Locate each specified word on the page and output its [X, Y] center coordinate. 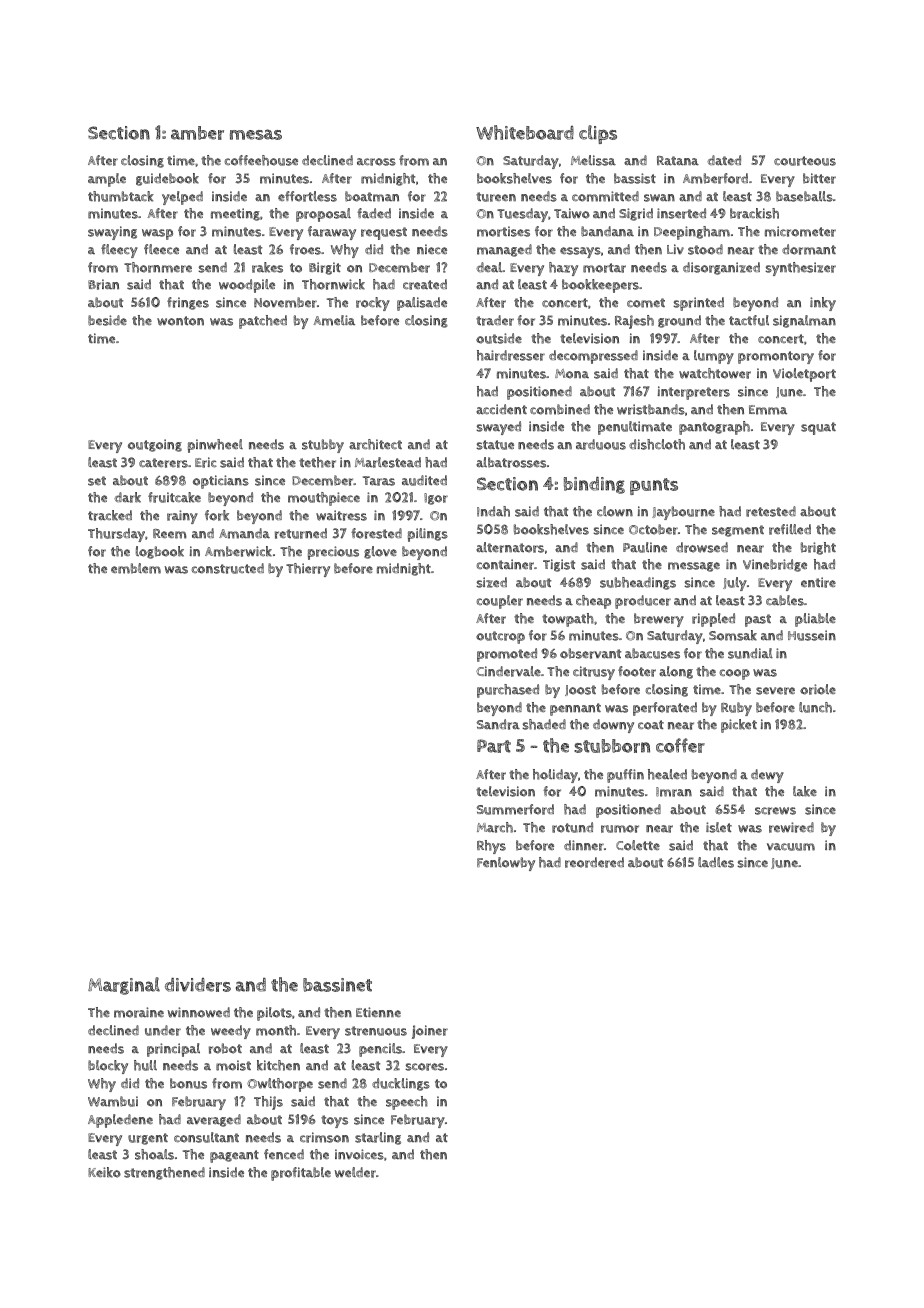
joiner [430, 1032]
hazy [563, 269]
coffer [680, 745]
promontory [776, 357]
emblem [136, 568]
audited [424, 480]
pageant [234, 1156]
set [97, 481]
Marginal [124, 986]
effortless [307, 196]
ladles [716, 862]
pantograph [714, 428]
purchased [508, 691]
